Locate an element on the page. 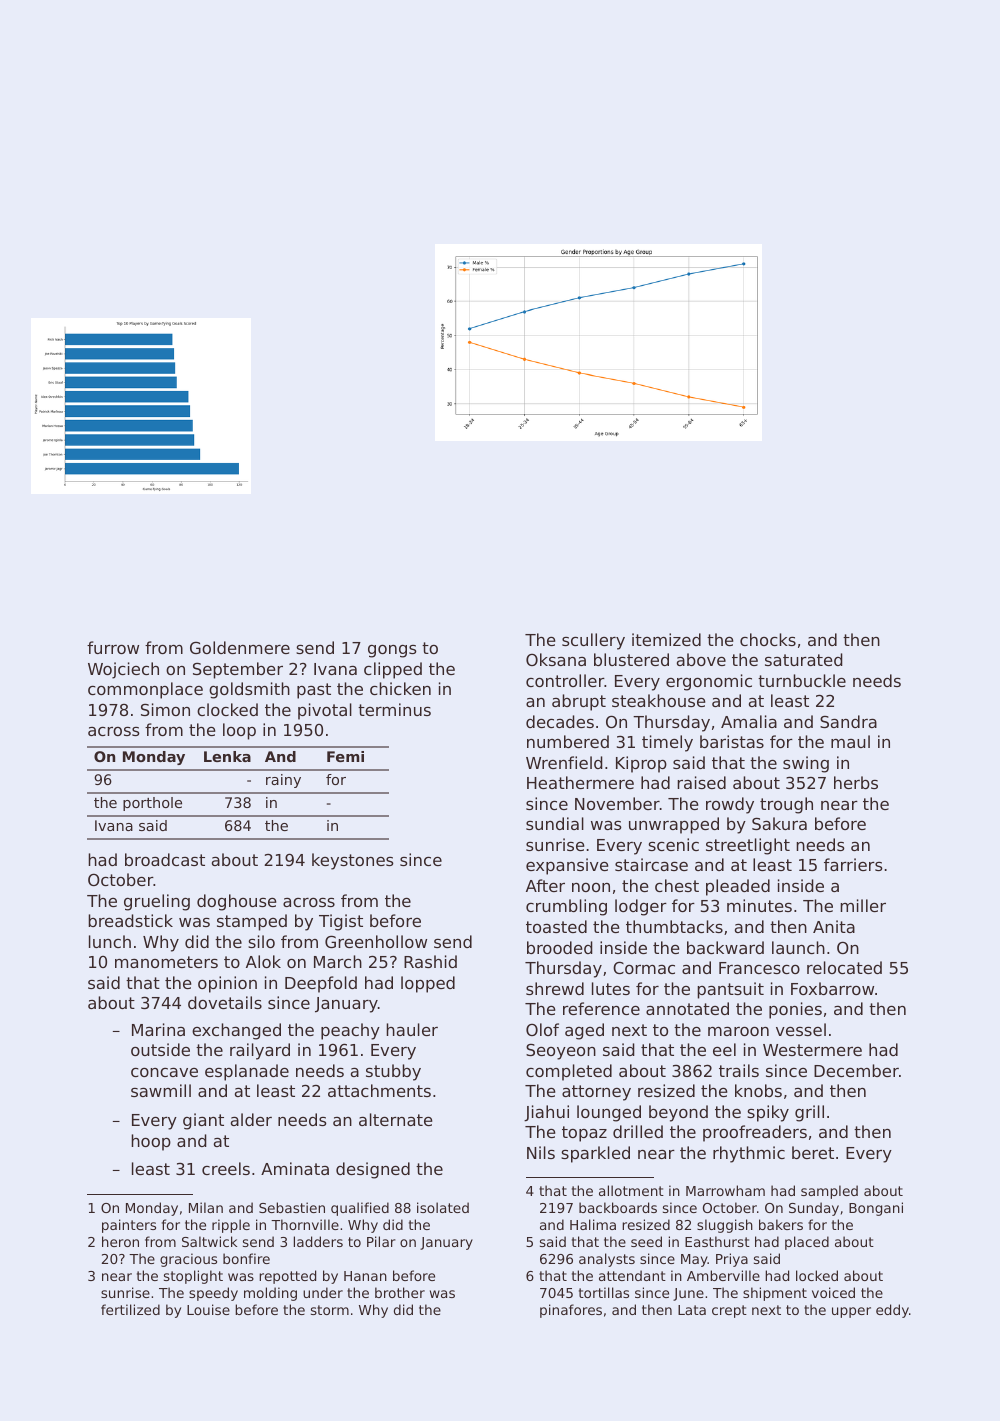 This document has width=1000, height=1421. ponies is located at coordinates (795, 1010).
